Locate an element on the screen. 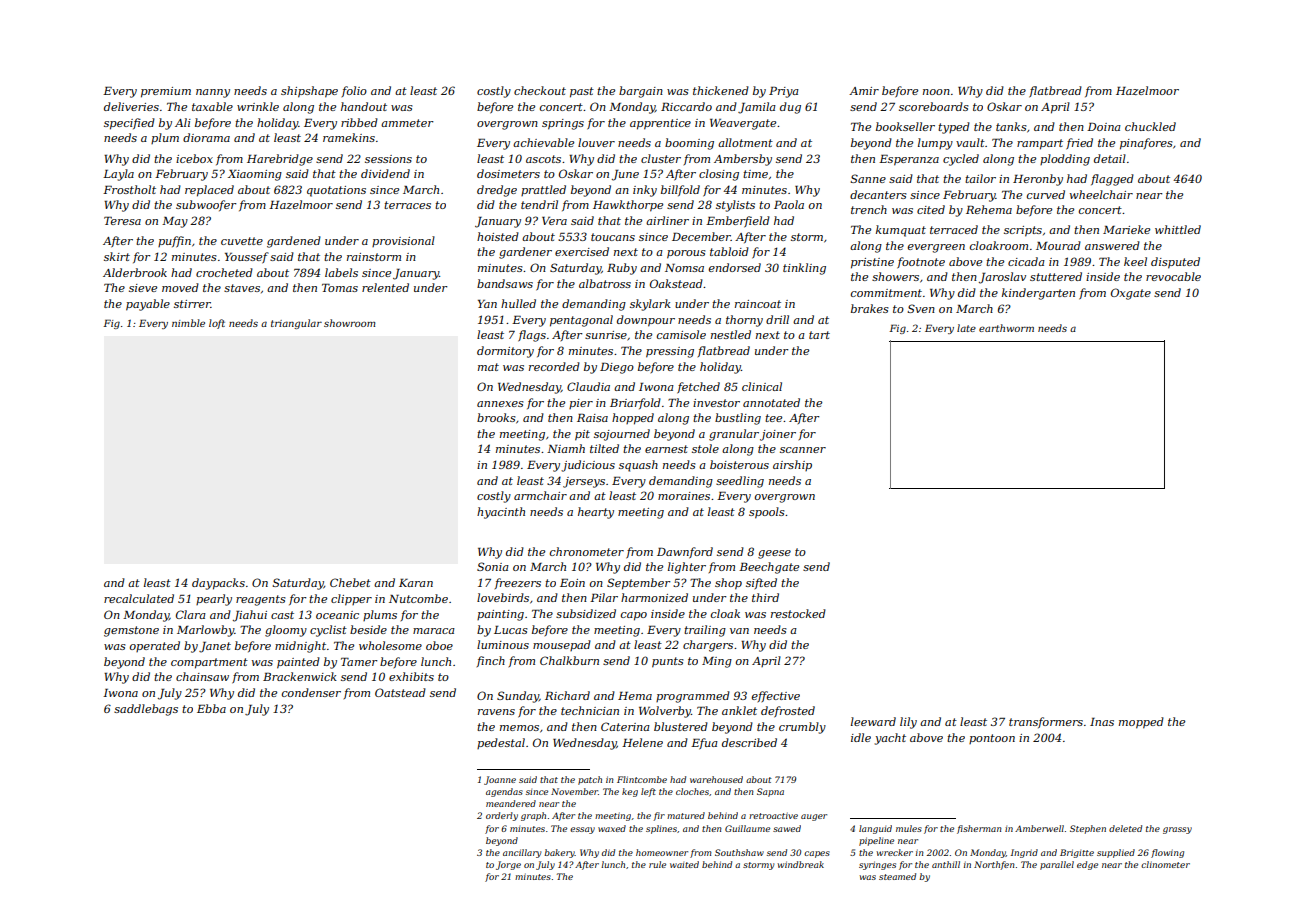  gardened is located at coordinates (294, 242).
